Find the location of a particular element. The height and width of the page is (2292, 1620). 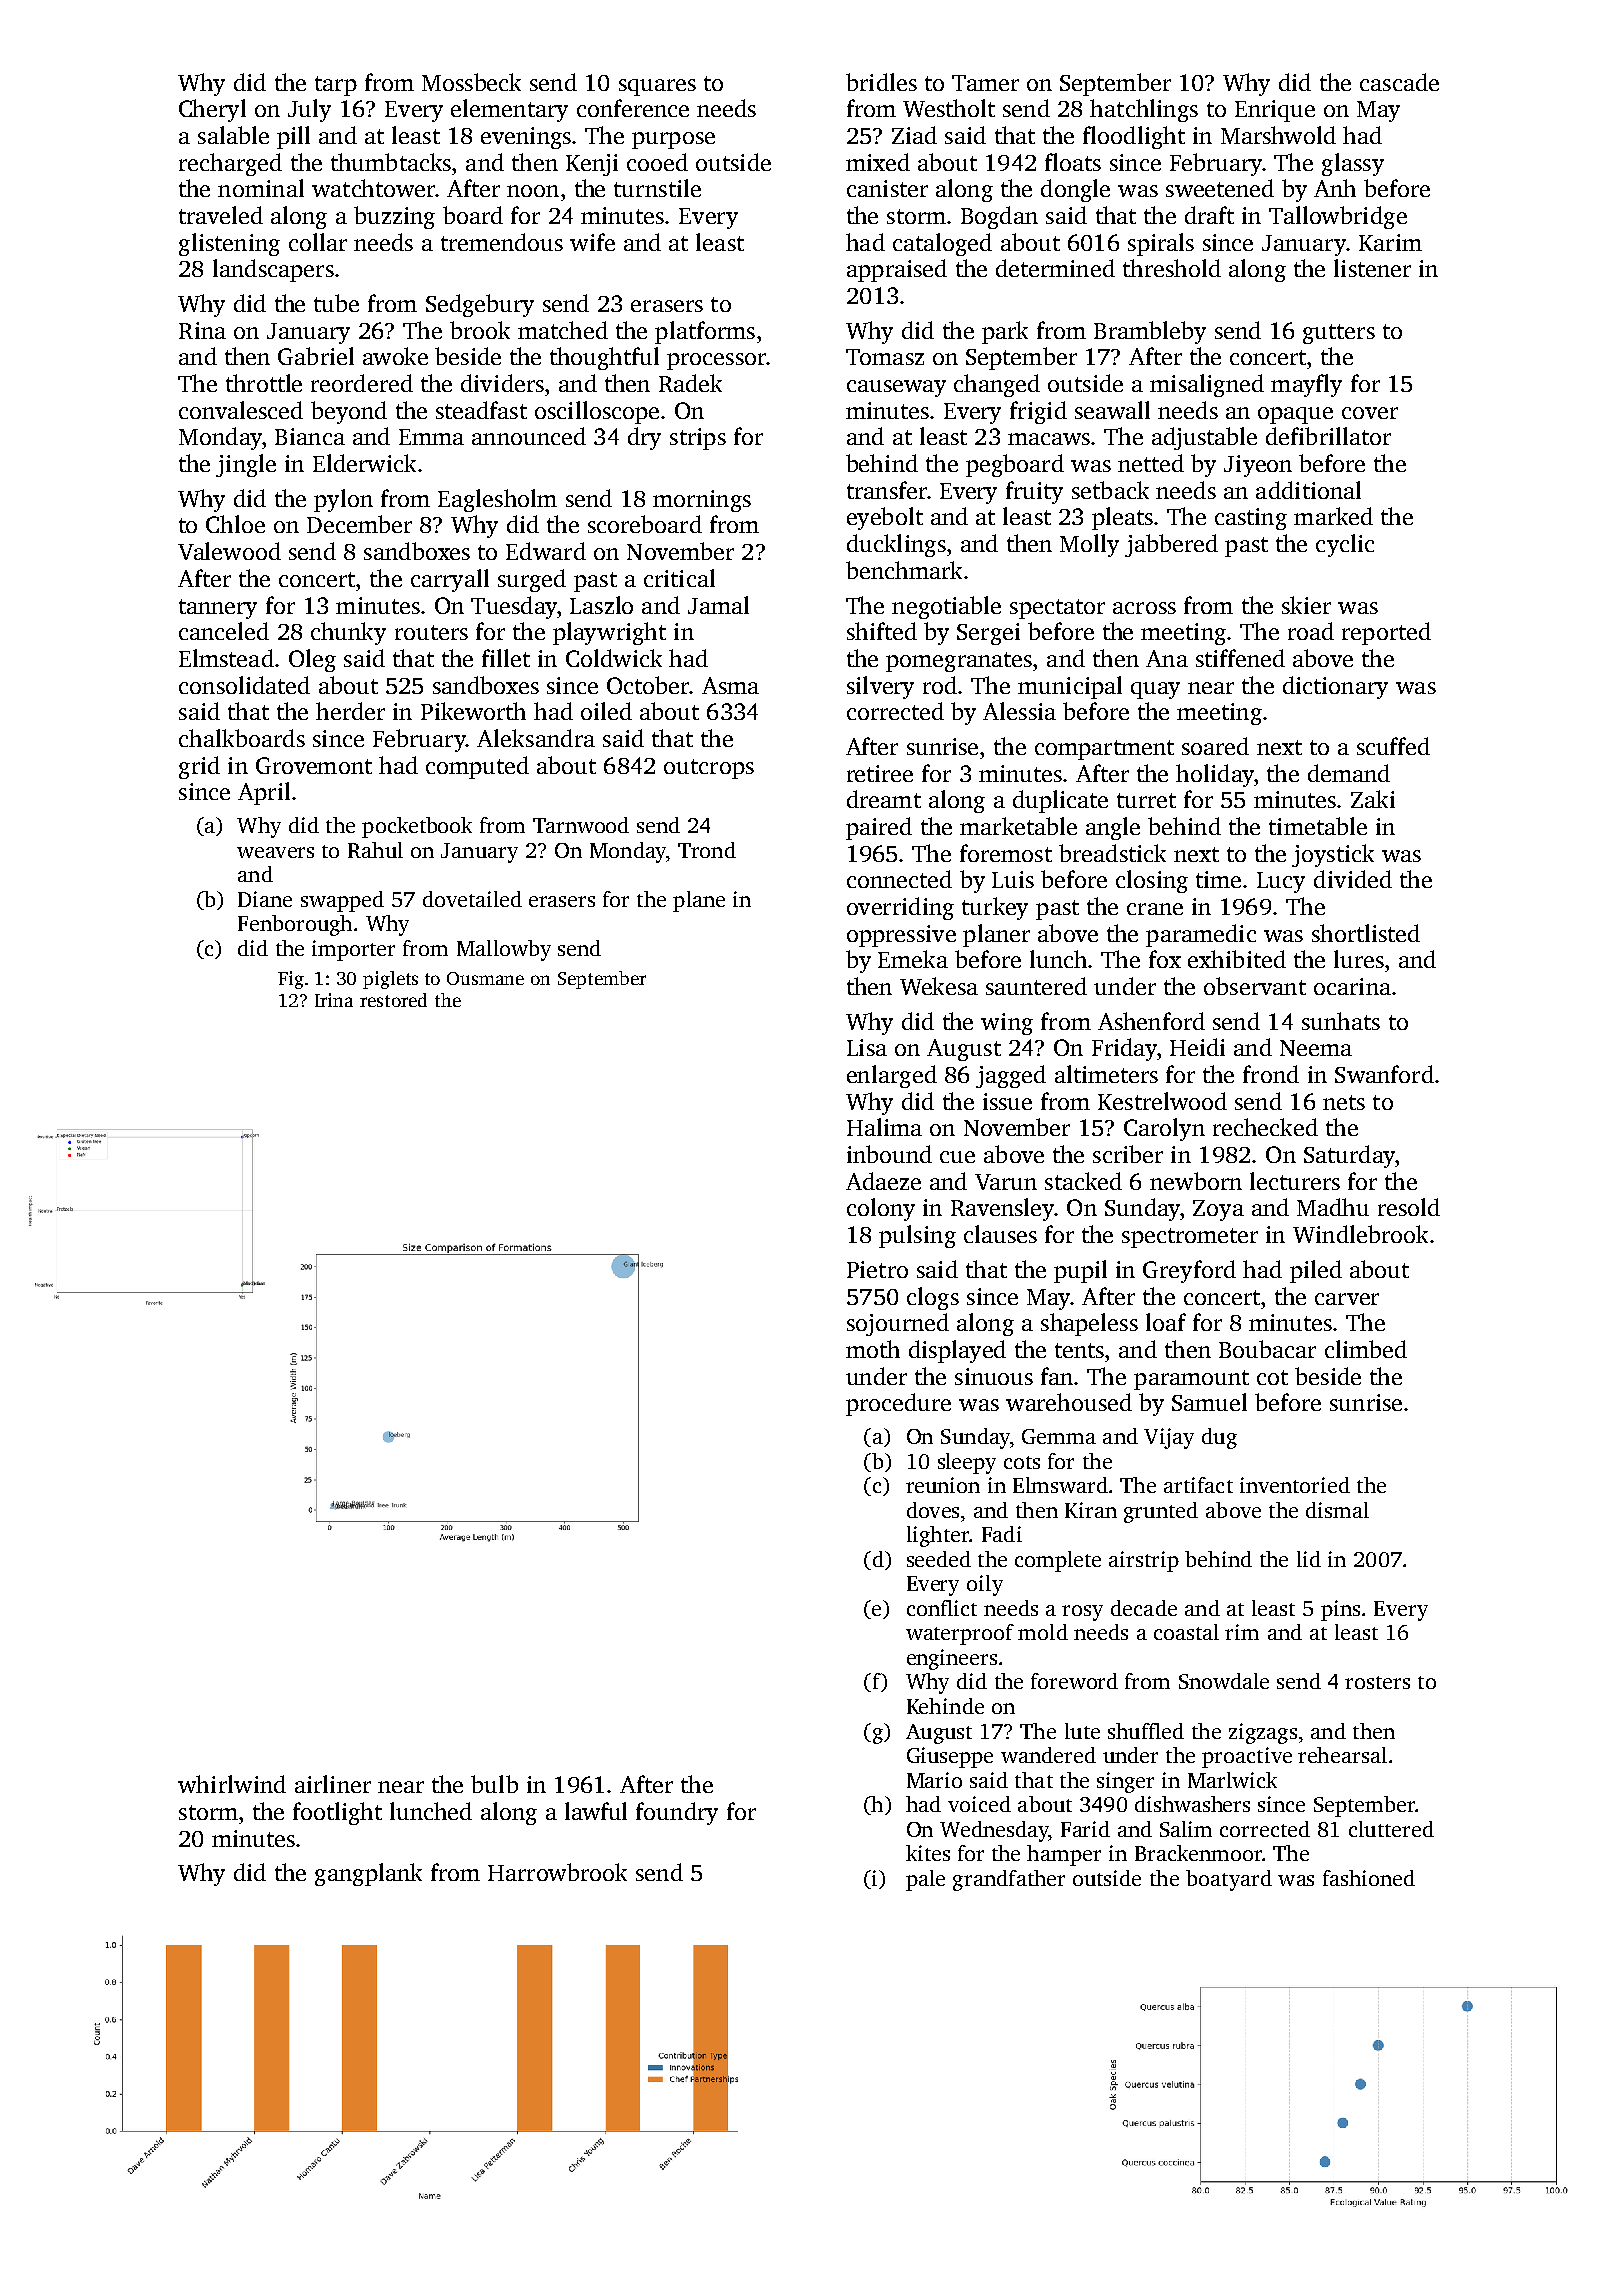

Halima is located at coordinates (884, 1127).
